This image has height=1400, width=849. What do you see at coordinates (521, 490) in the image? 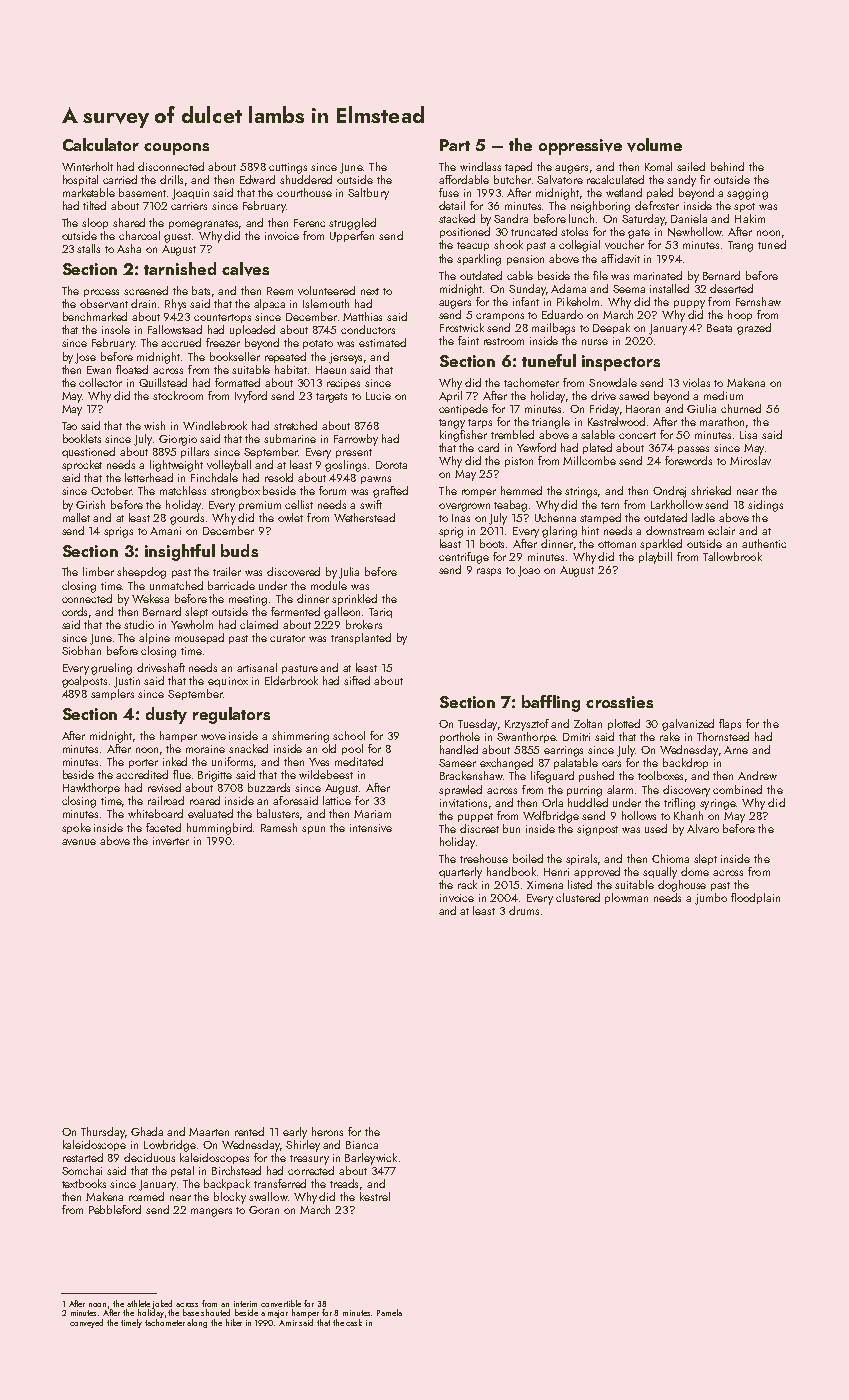
I see `hemmed` at bounding box center [521, 490].
